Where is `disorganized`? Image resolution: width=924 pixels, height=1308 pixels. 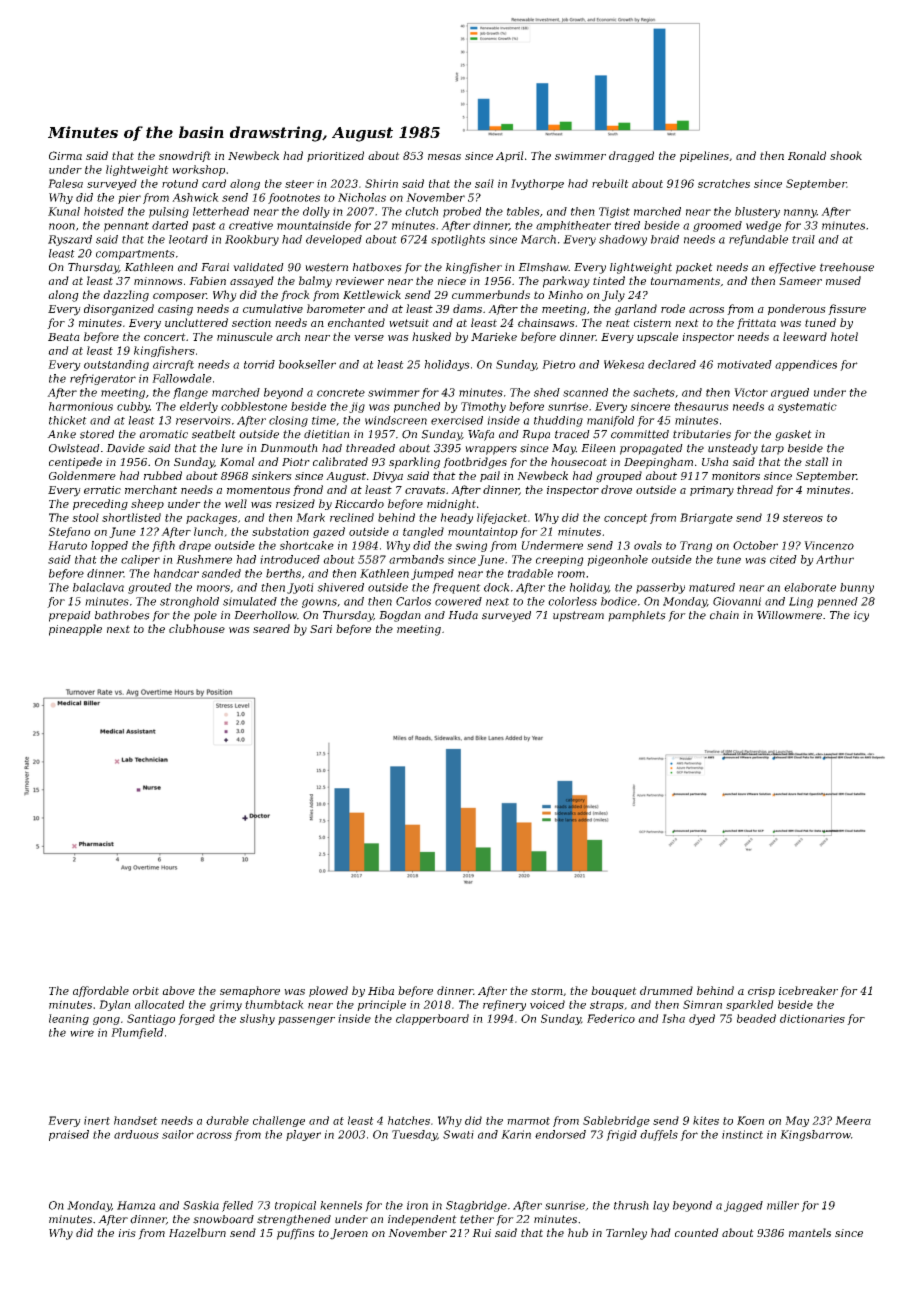 disorganized is located at coordinates (119, 310).
